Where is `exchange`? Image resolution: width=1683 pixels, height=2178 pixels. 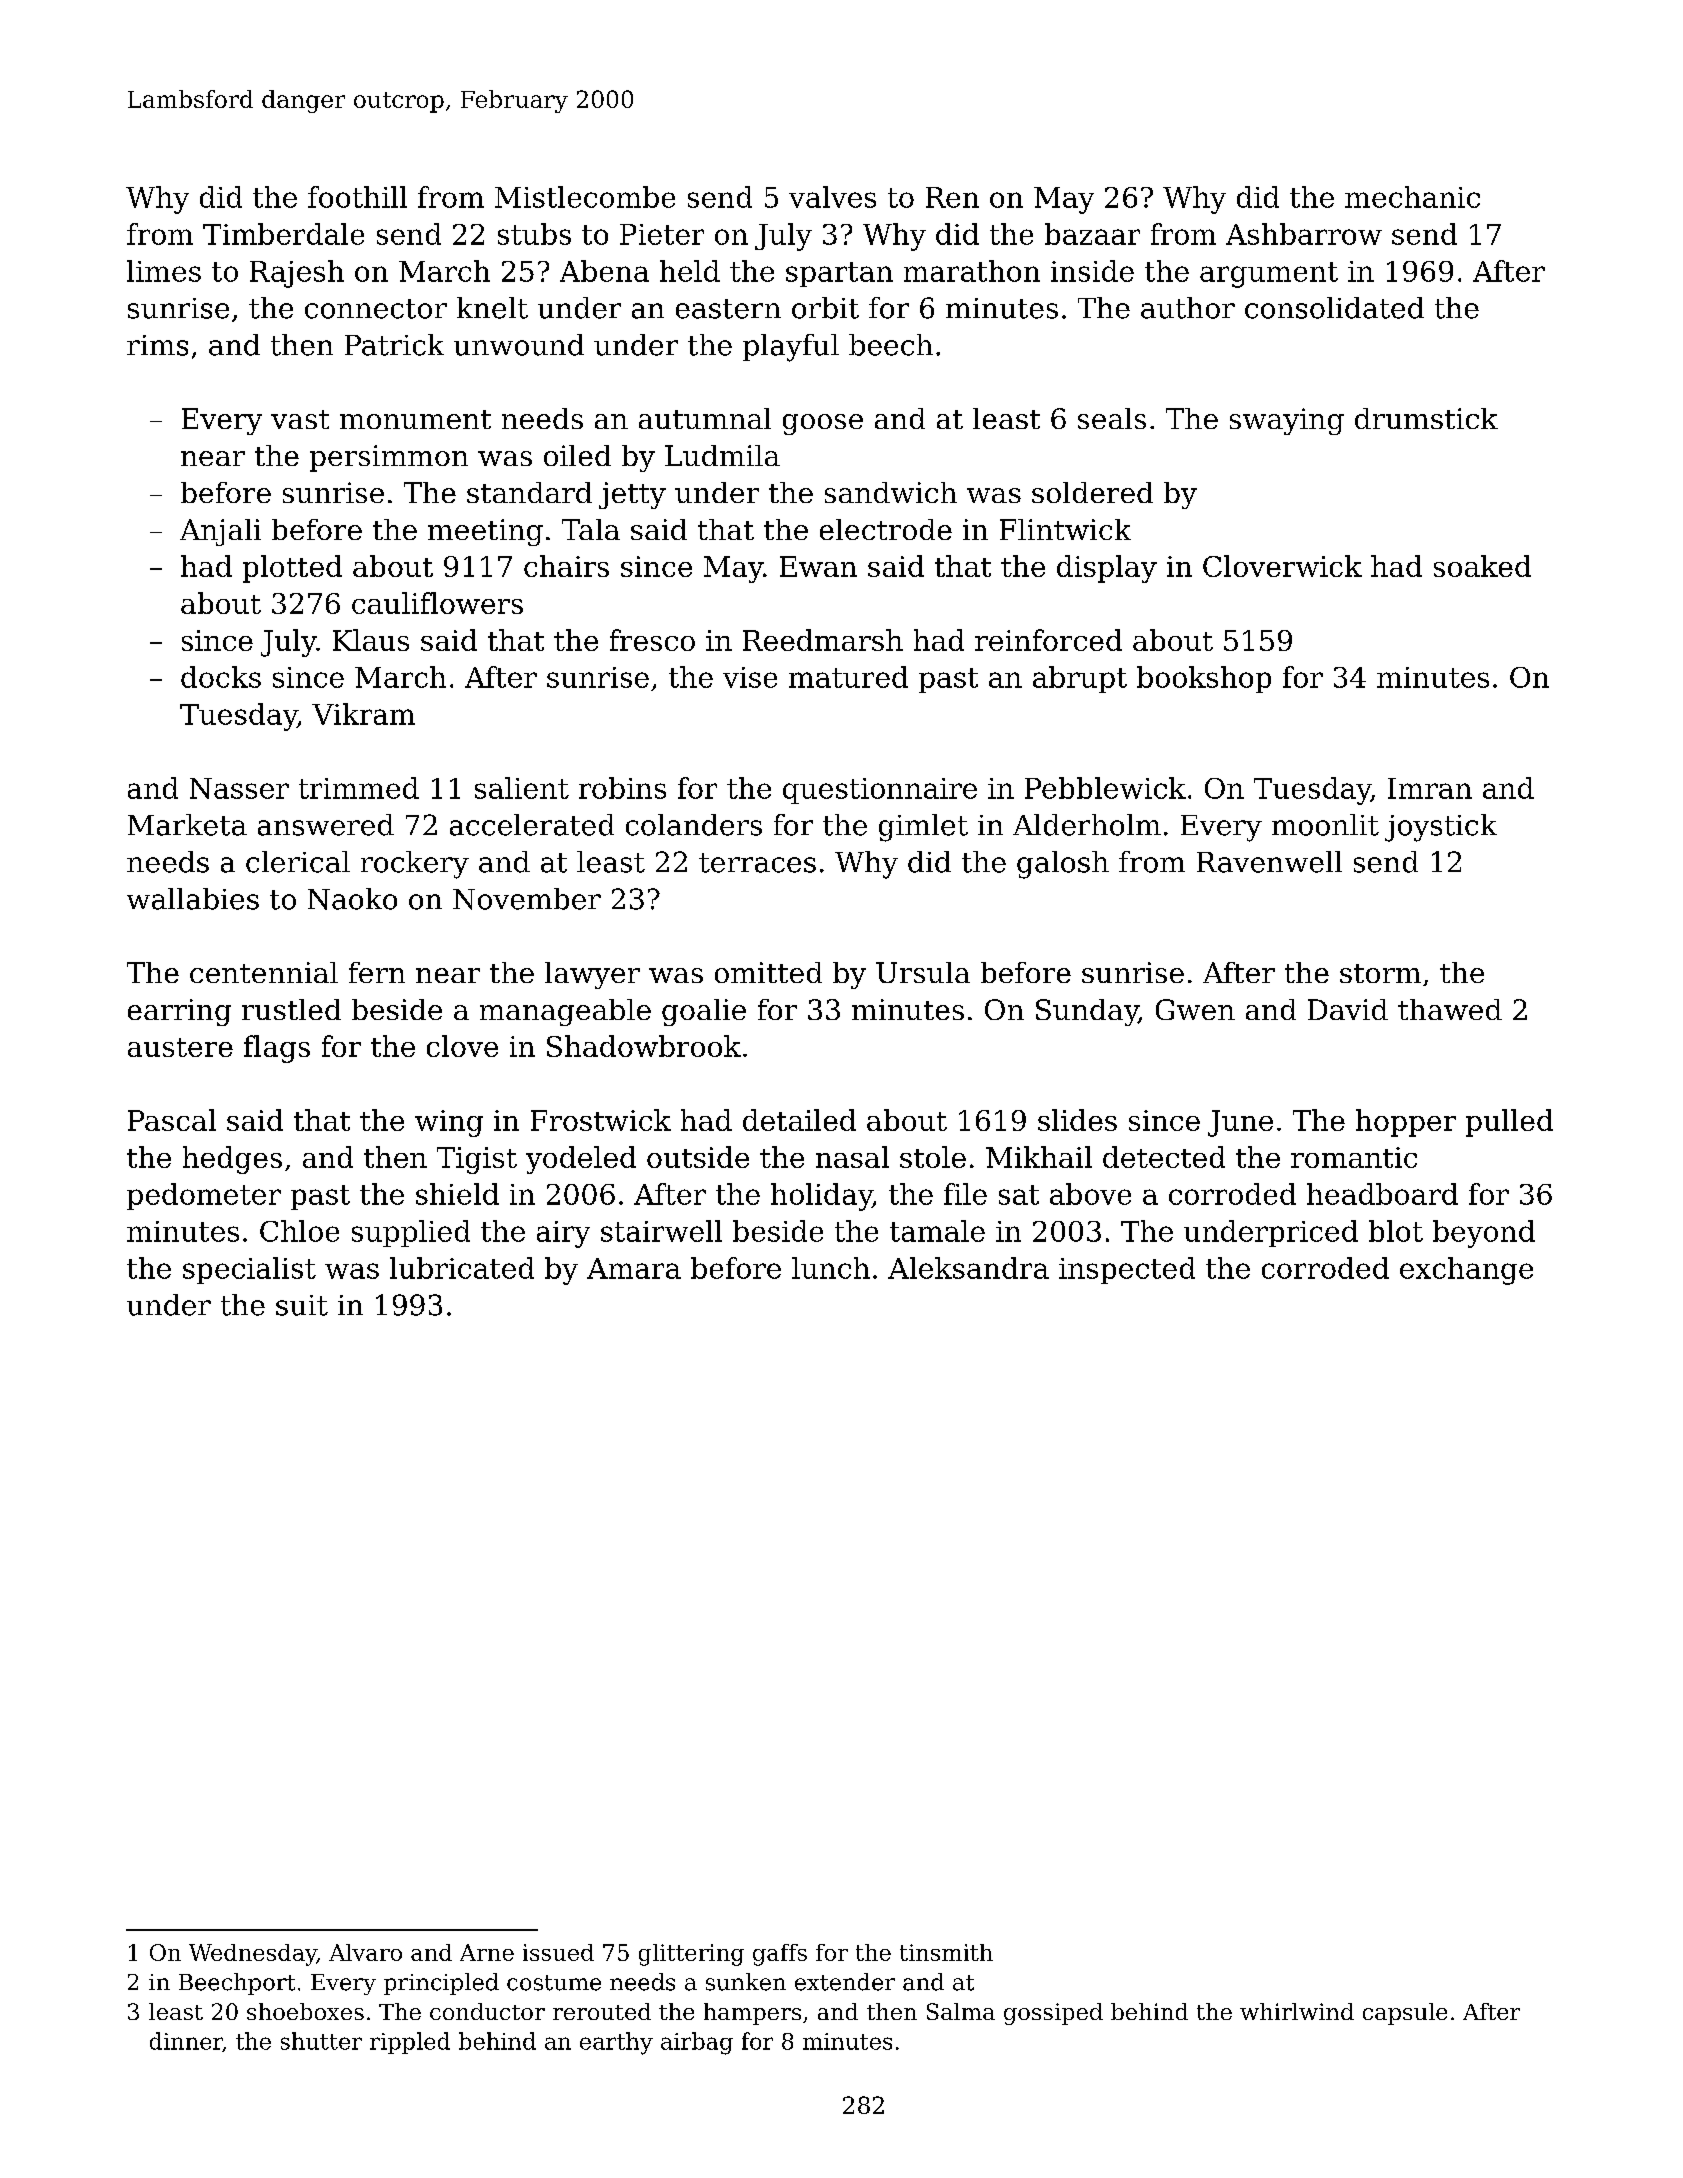
exchange is located at coordinates (1466, 1271).
